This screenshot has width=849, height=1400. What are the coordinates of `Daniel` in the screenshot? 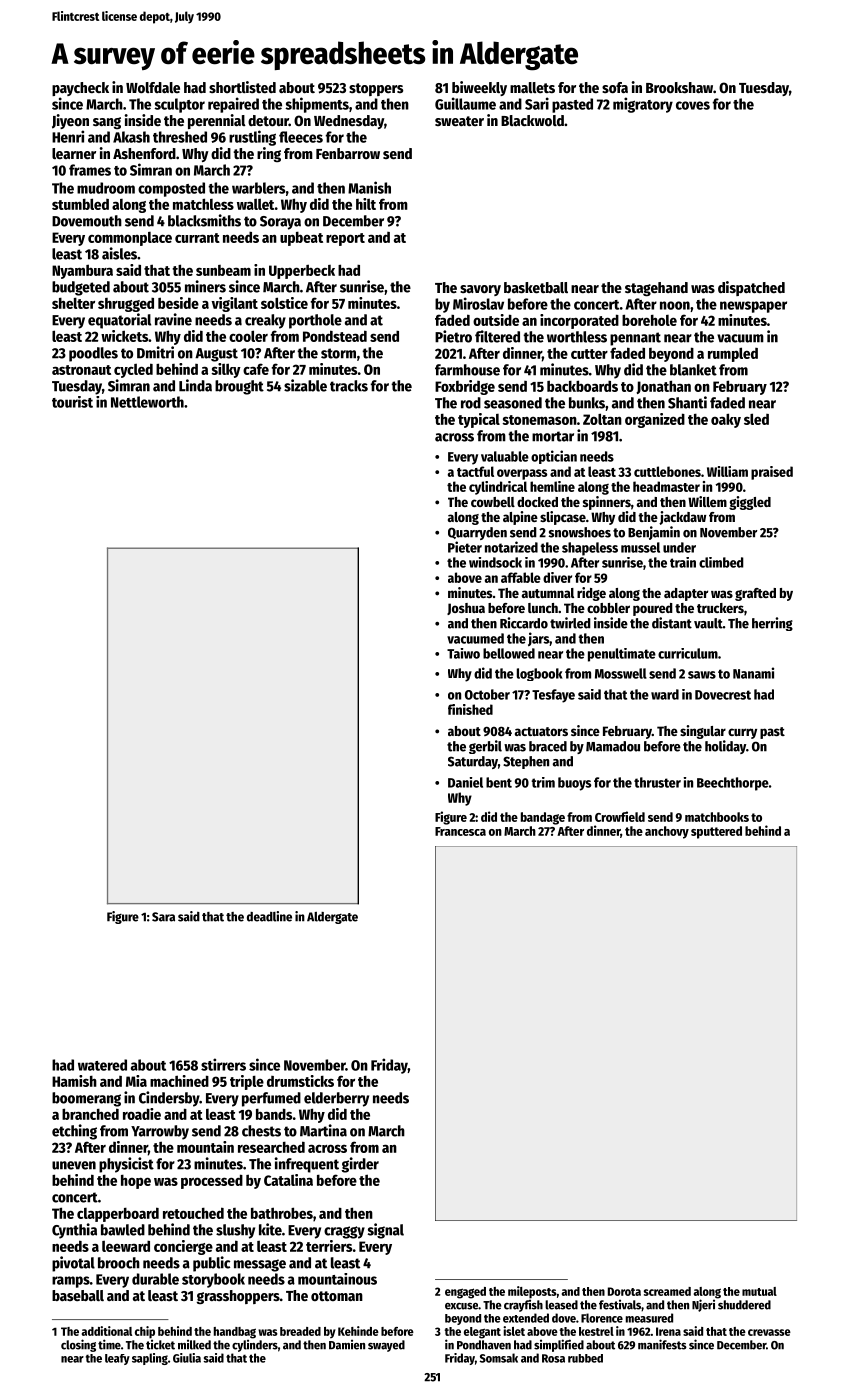 It's located at (465, 782).
